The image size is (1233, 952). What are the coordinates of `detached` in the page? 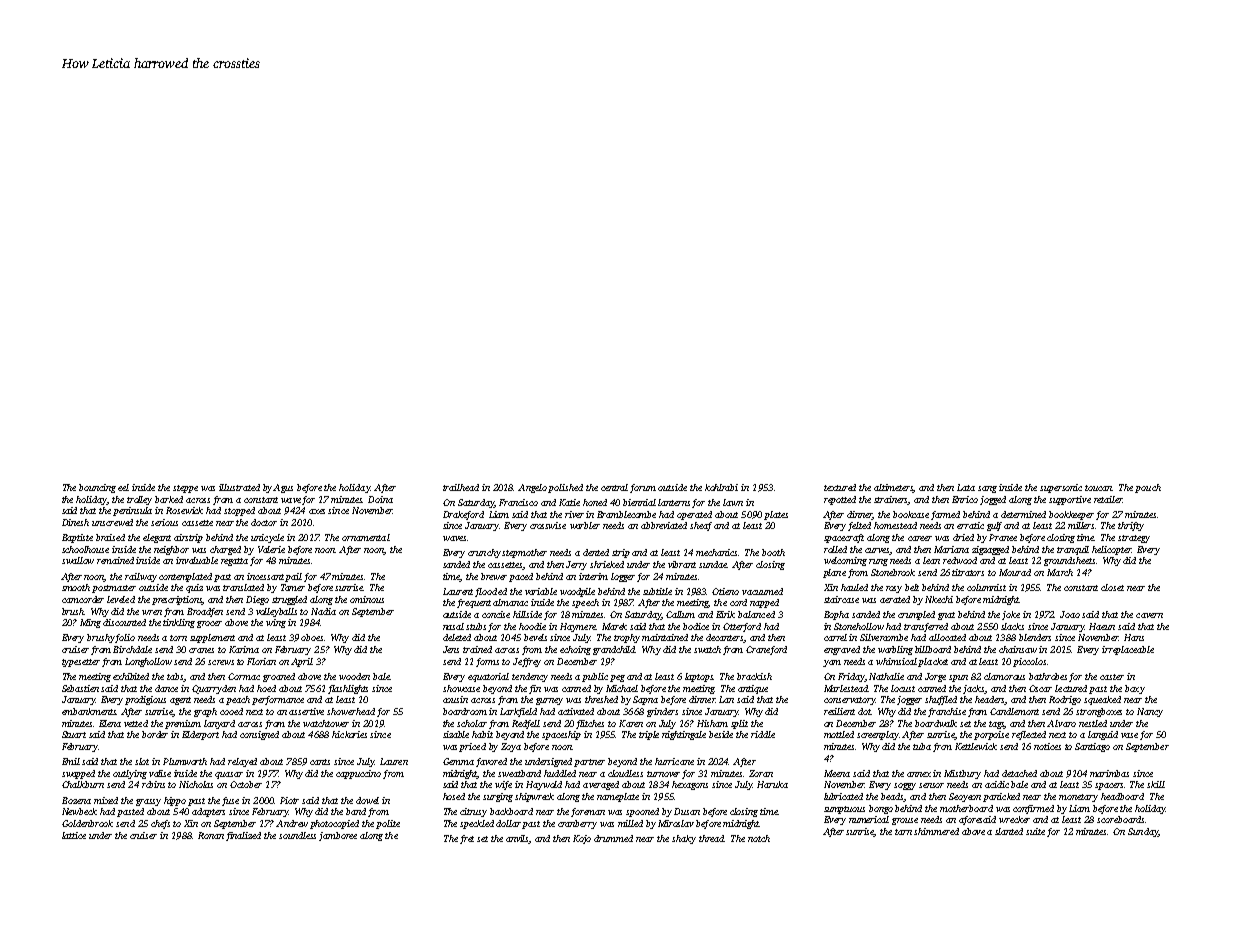 It's located at (1019, 773).
